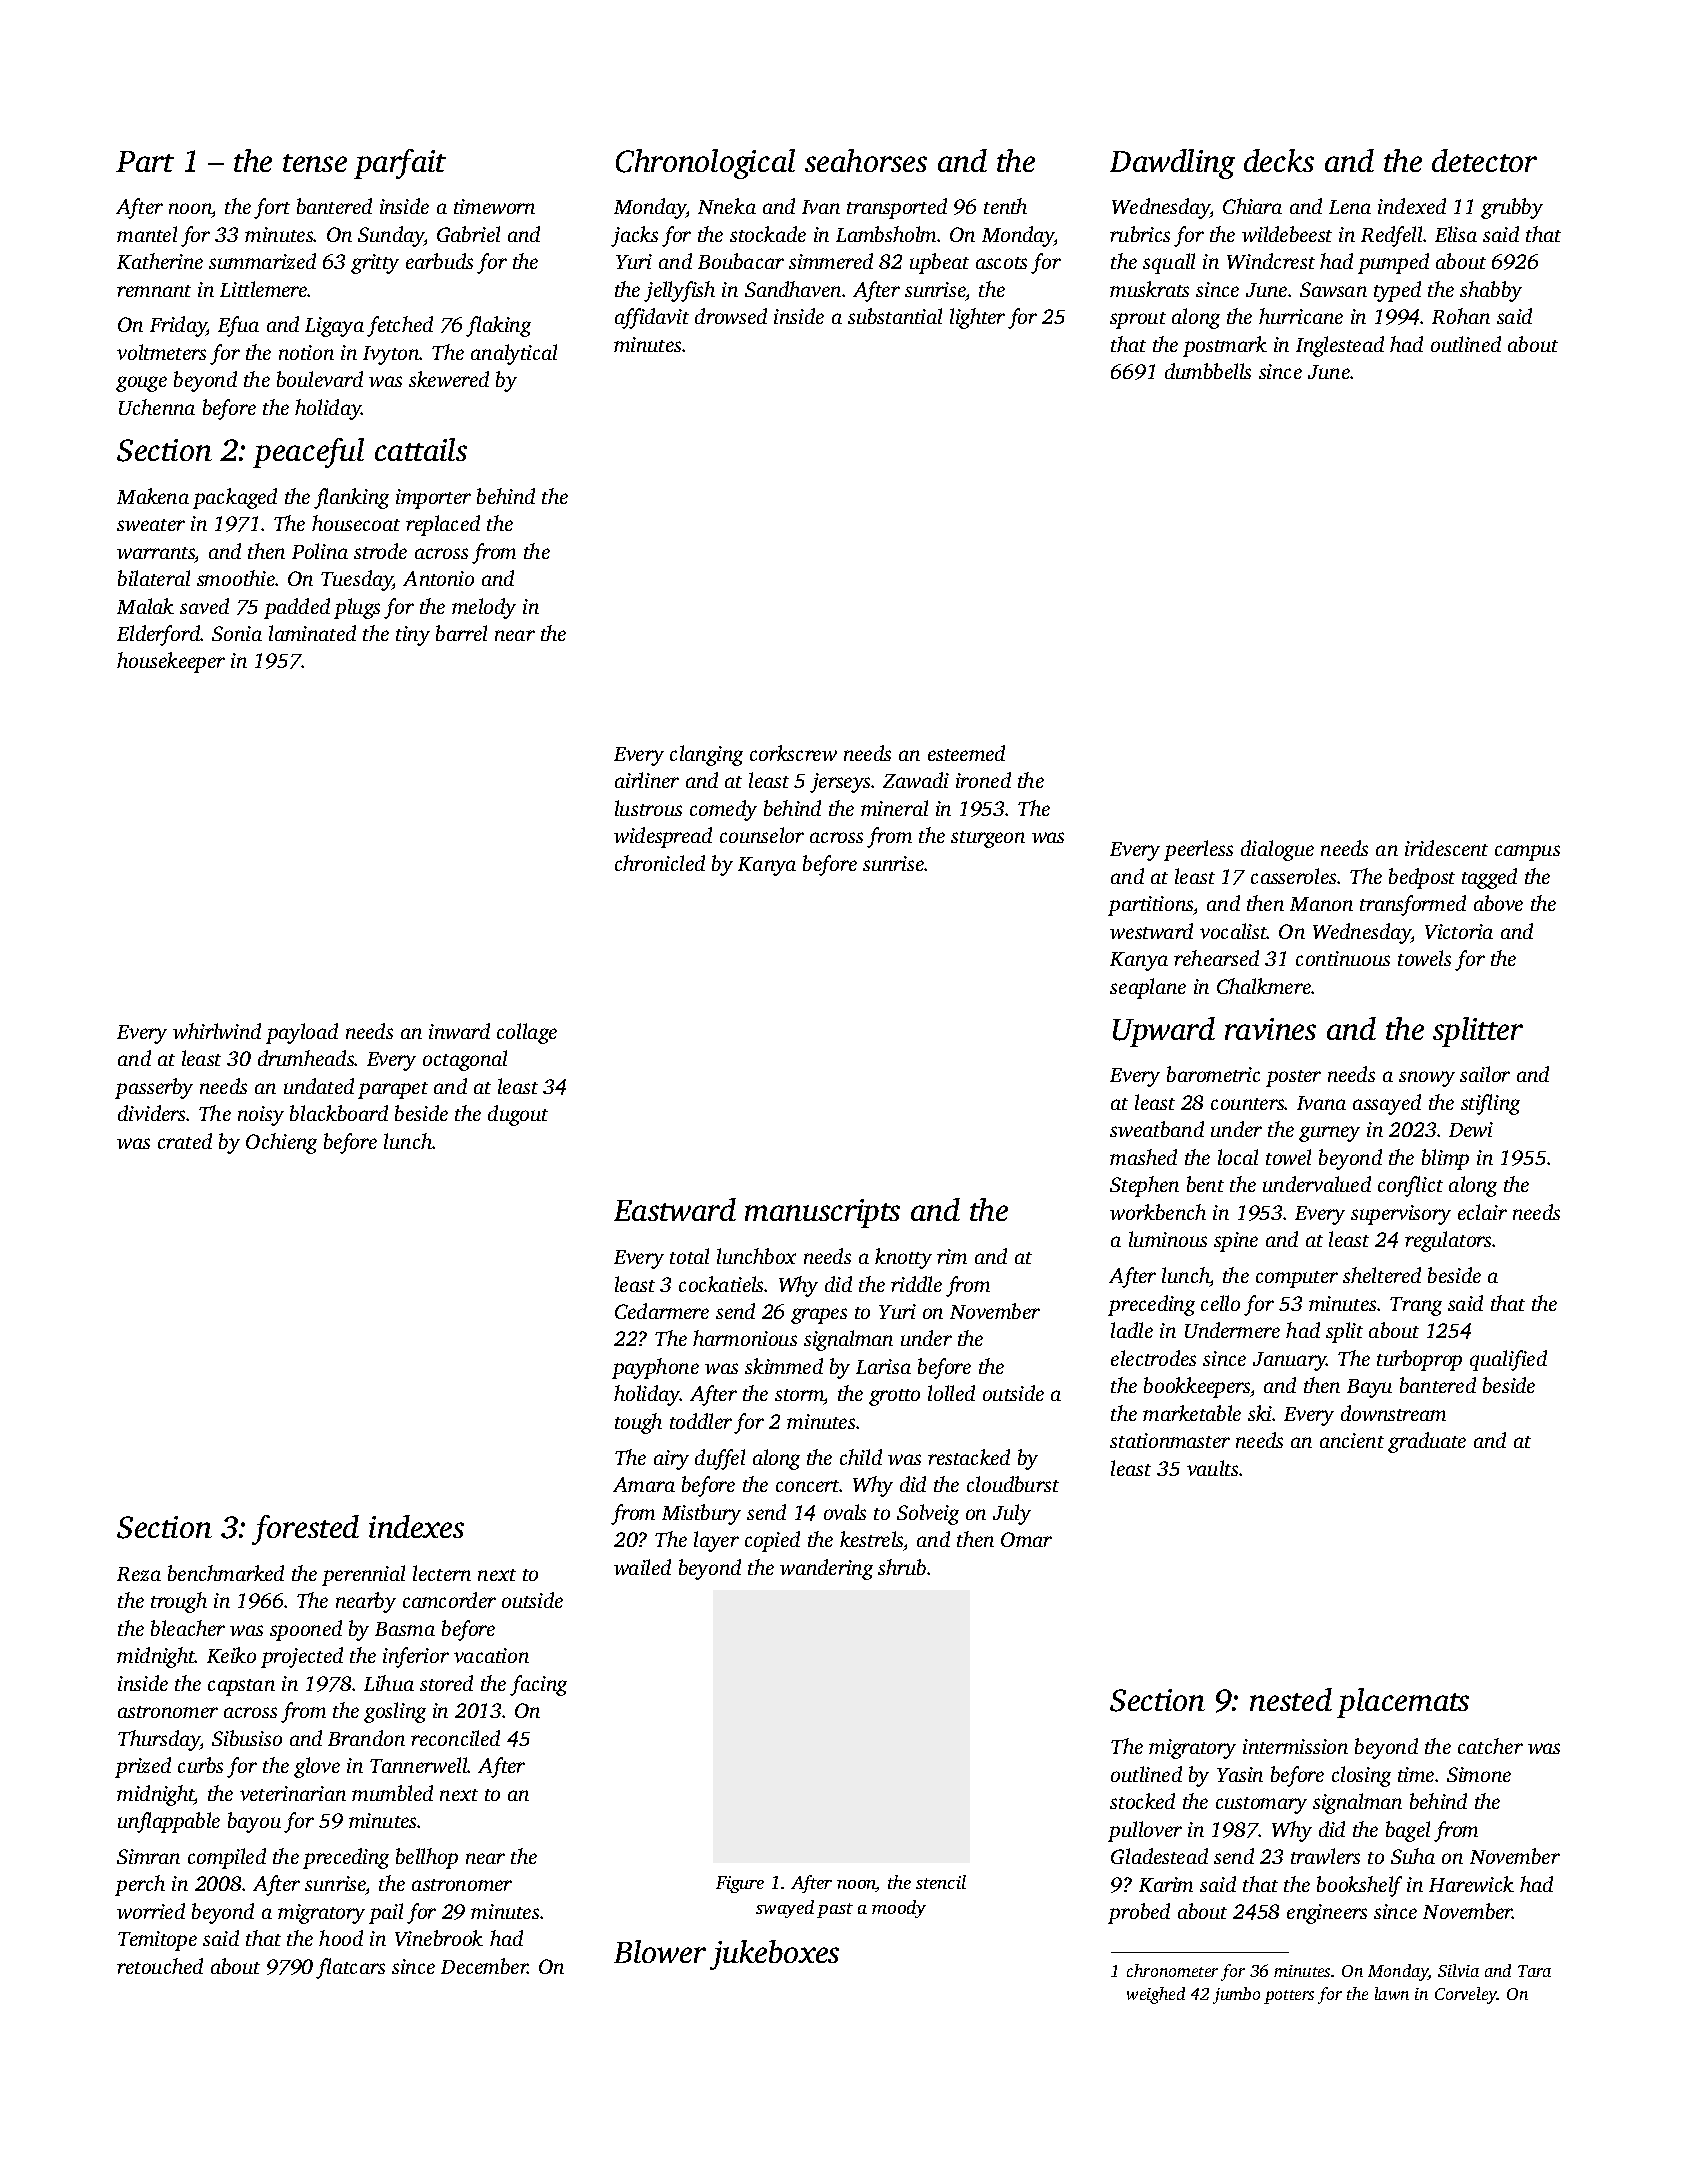 This screenshot has width=1683, height=2178. I want to click on esteemed, so click(966, 753).
